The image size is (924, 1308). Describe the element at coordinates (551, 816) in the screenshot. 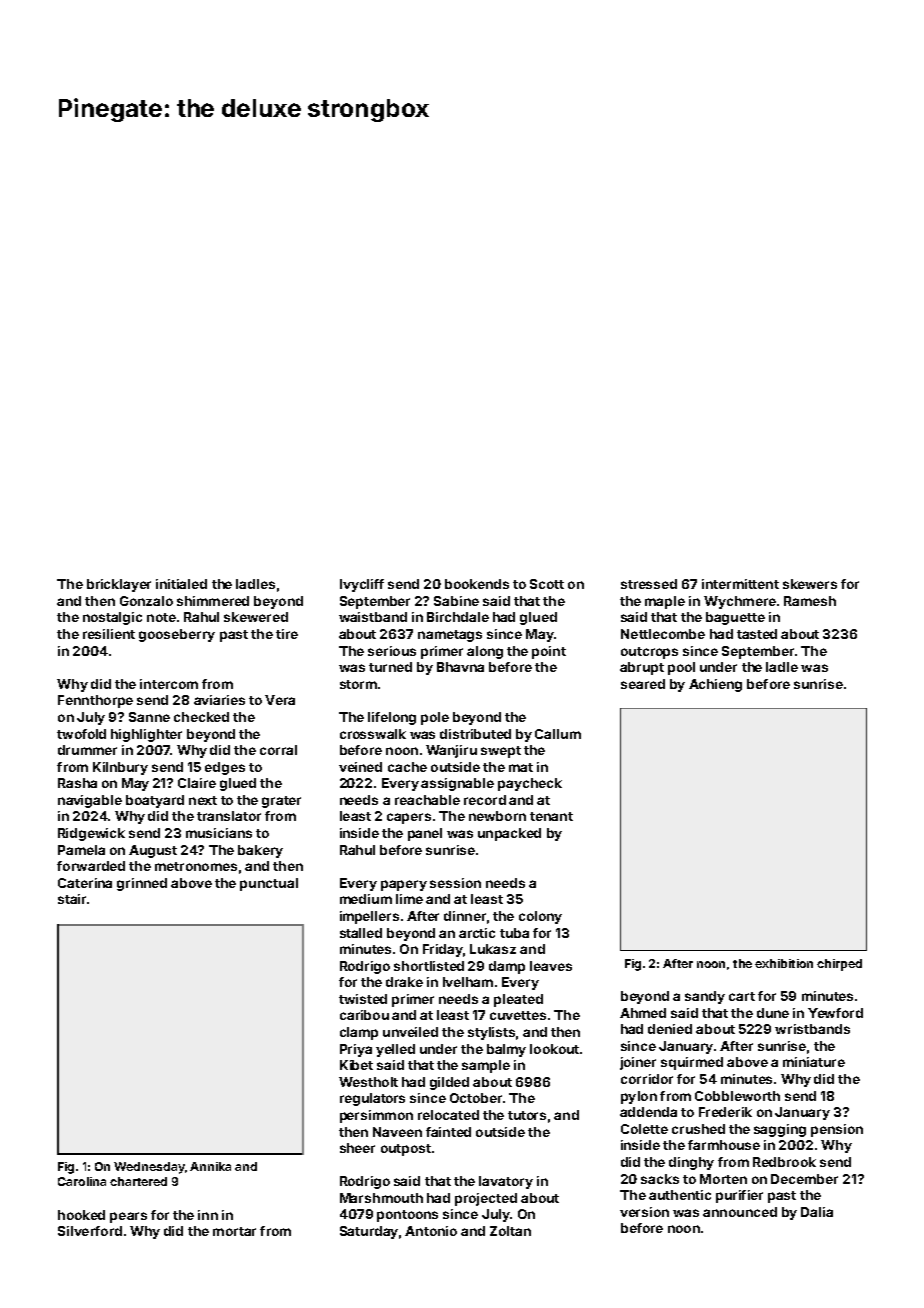

I see `tenant` at that location.
